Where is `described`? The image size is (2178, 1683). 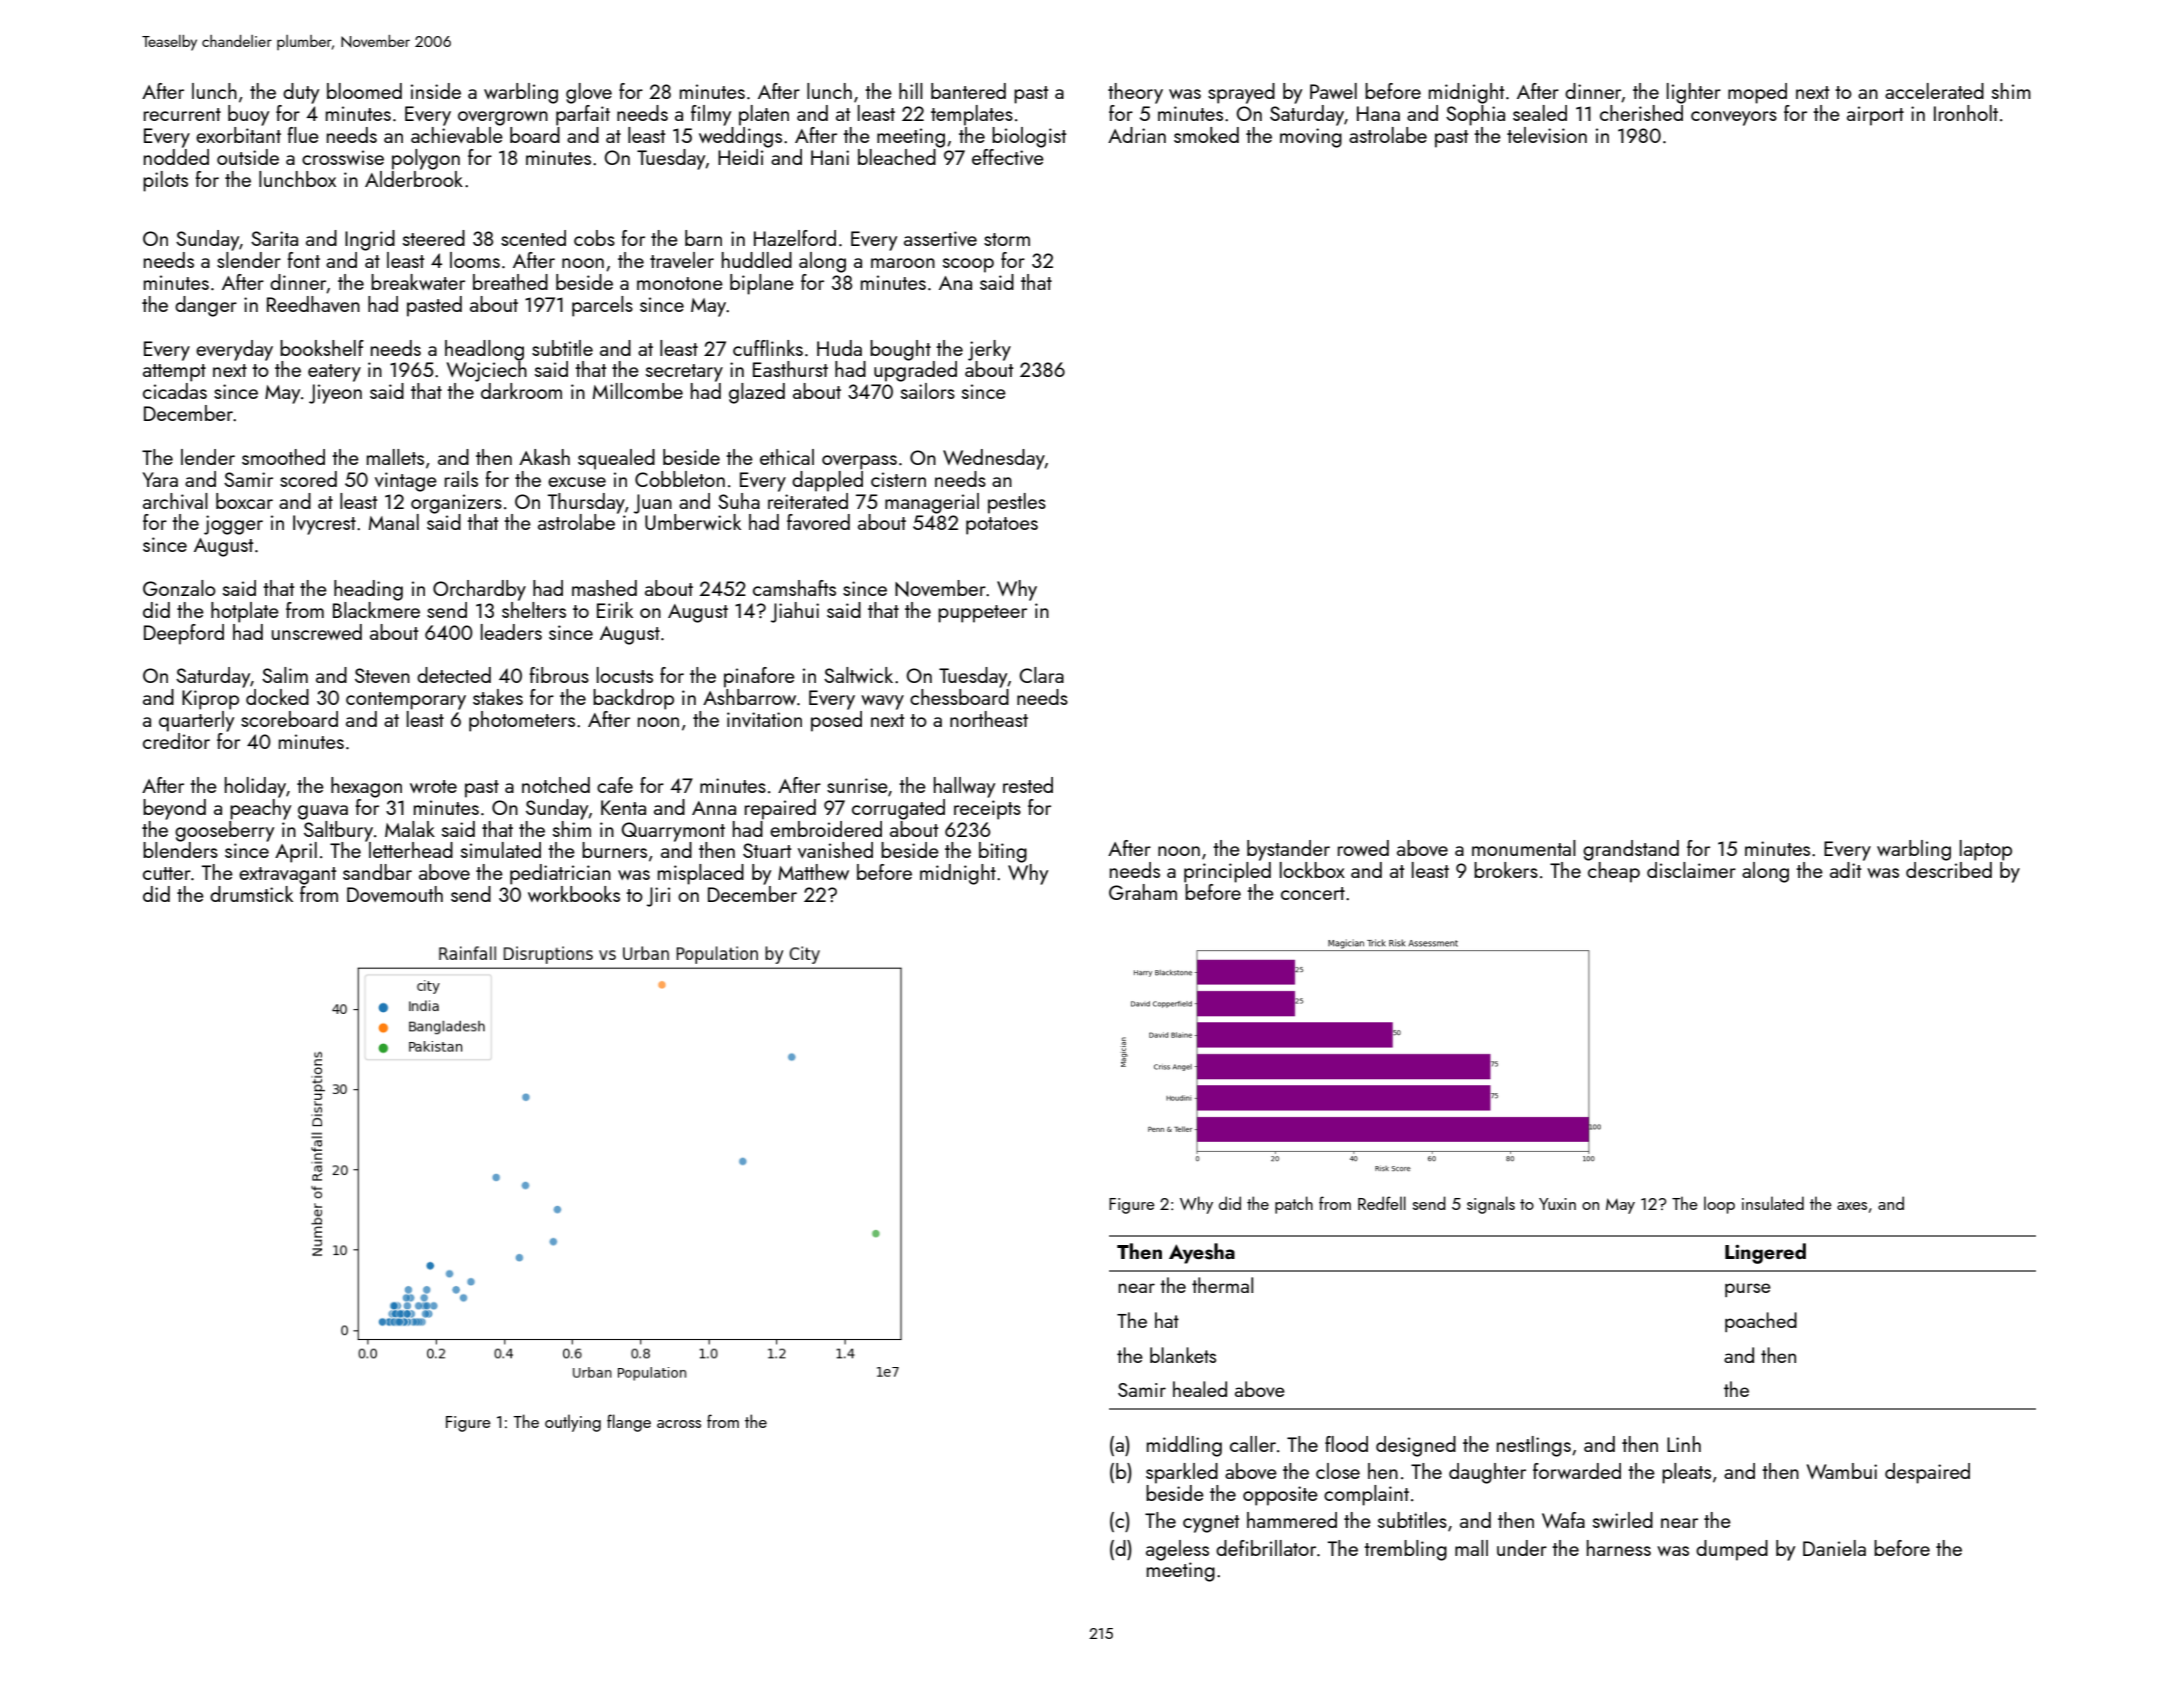 described is located at coordinates (1949, 870).
